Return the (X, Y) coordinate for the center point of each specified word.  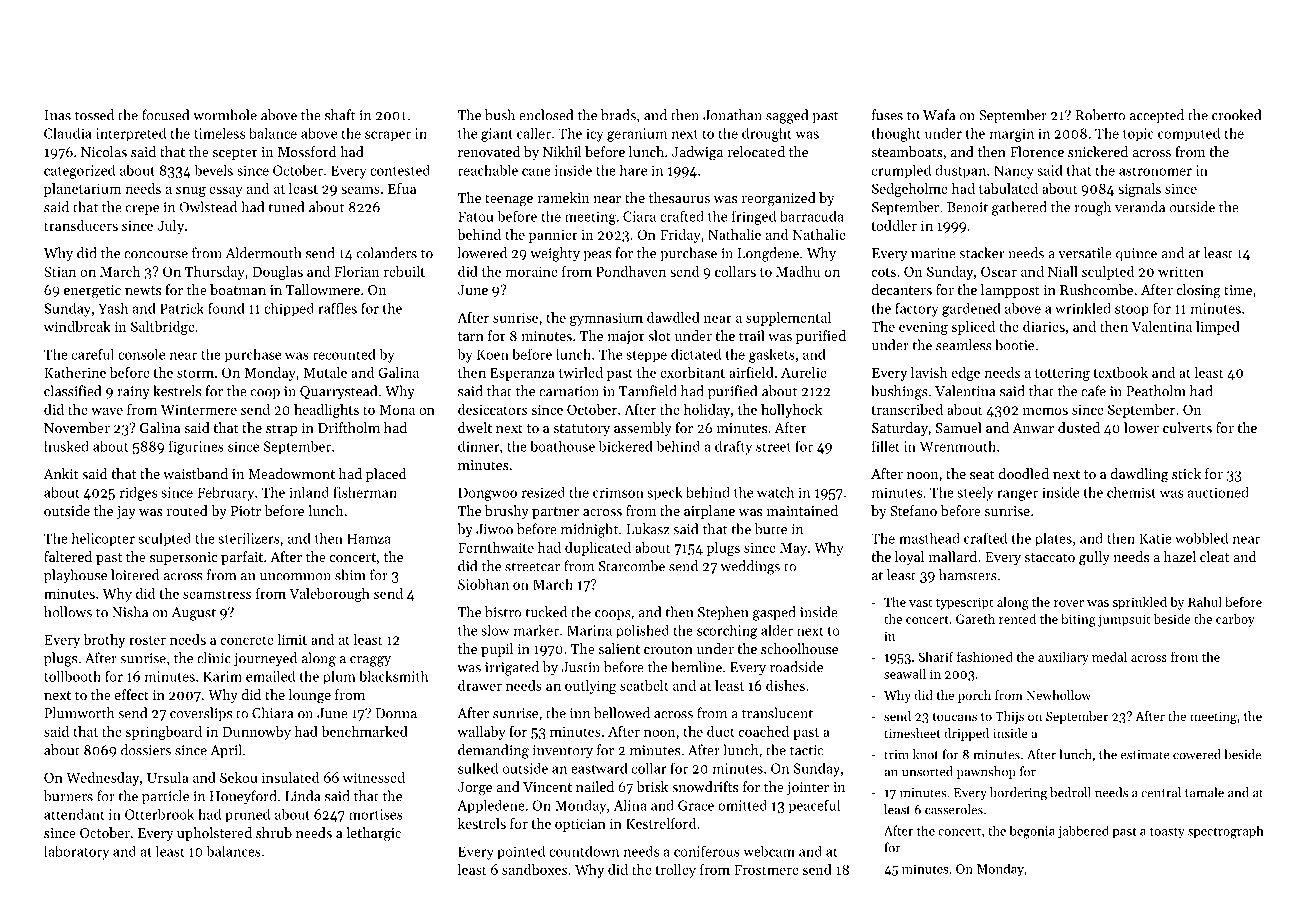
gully (1094, 558)
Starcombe (632, 566)
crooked (1236, 115)
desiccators (492, 409)
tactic (806, 750)
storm (195, 373)
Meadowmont (291, 473)
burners (68, 796)
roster (147, 640)
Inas (57, 115)
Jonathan (732, 115)
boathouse (562, 446)
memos (1045, 411)
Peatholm (1156, 391)
